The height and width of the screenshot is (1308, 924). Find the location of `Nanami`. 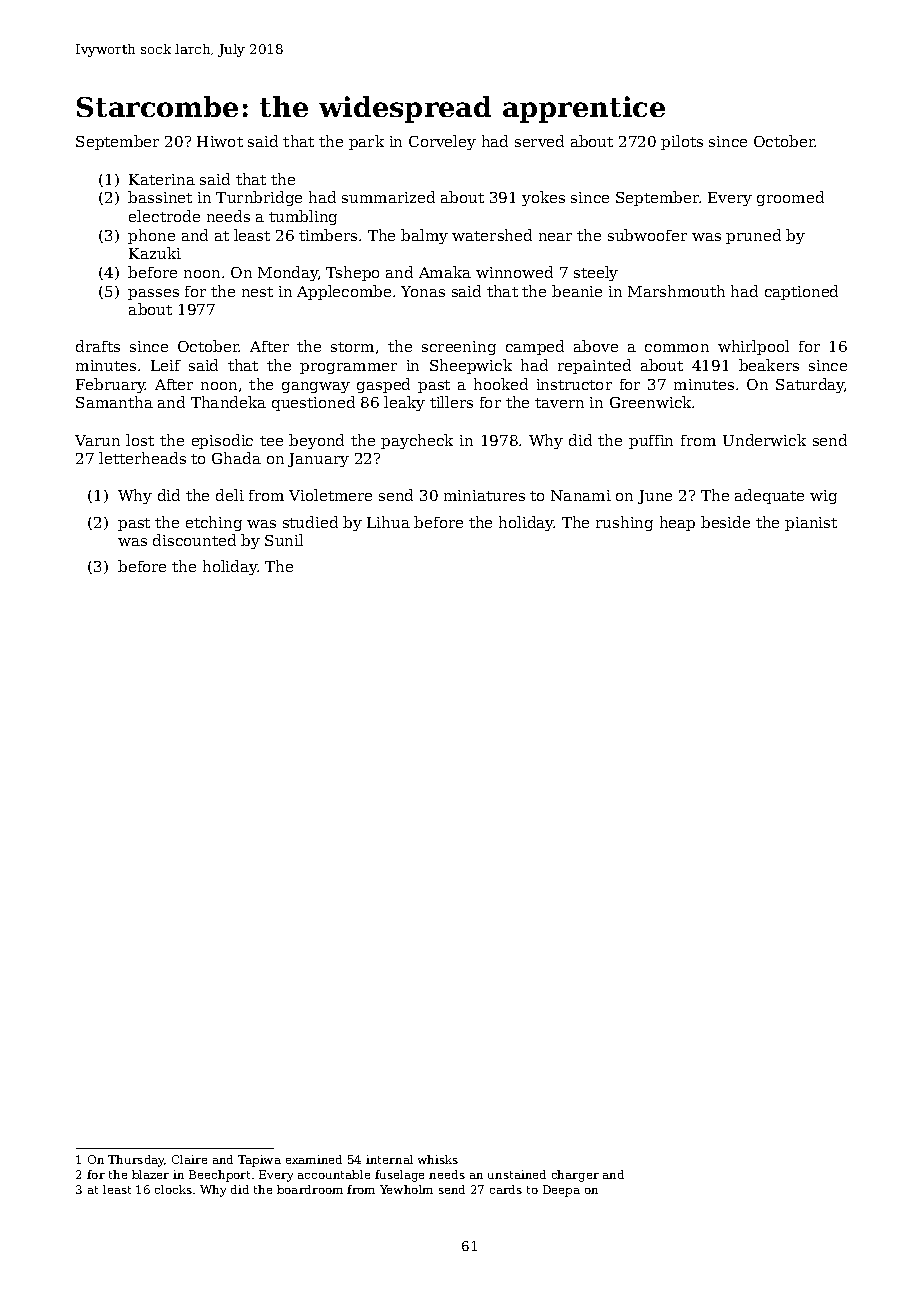

Nanami is located at coordinates (581, 495).
